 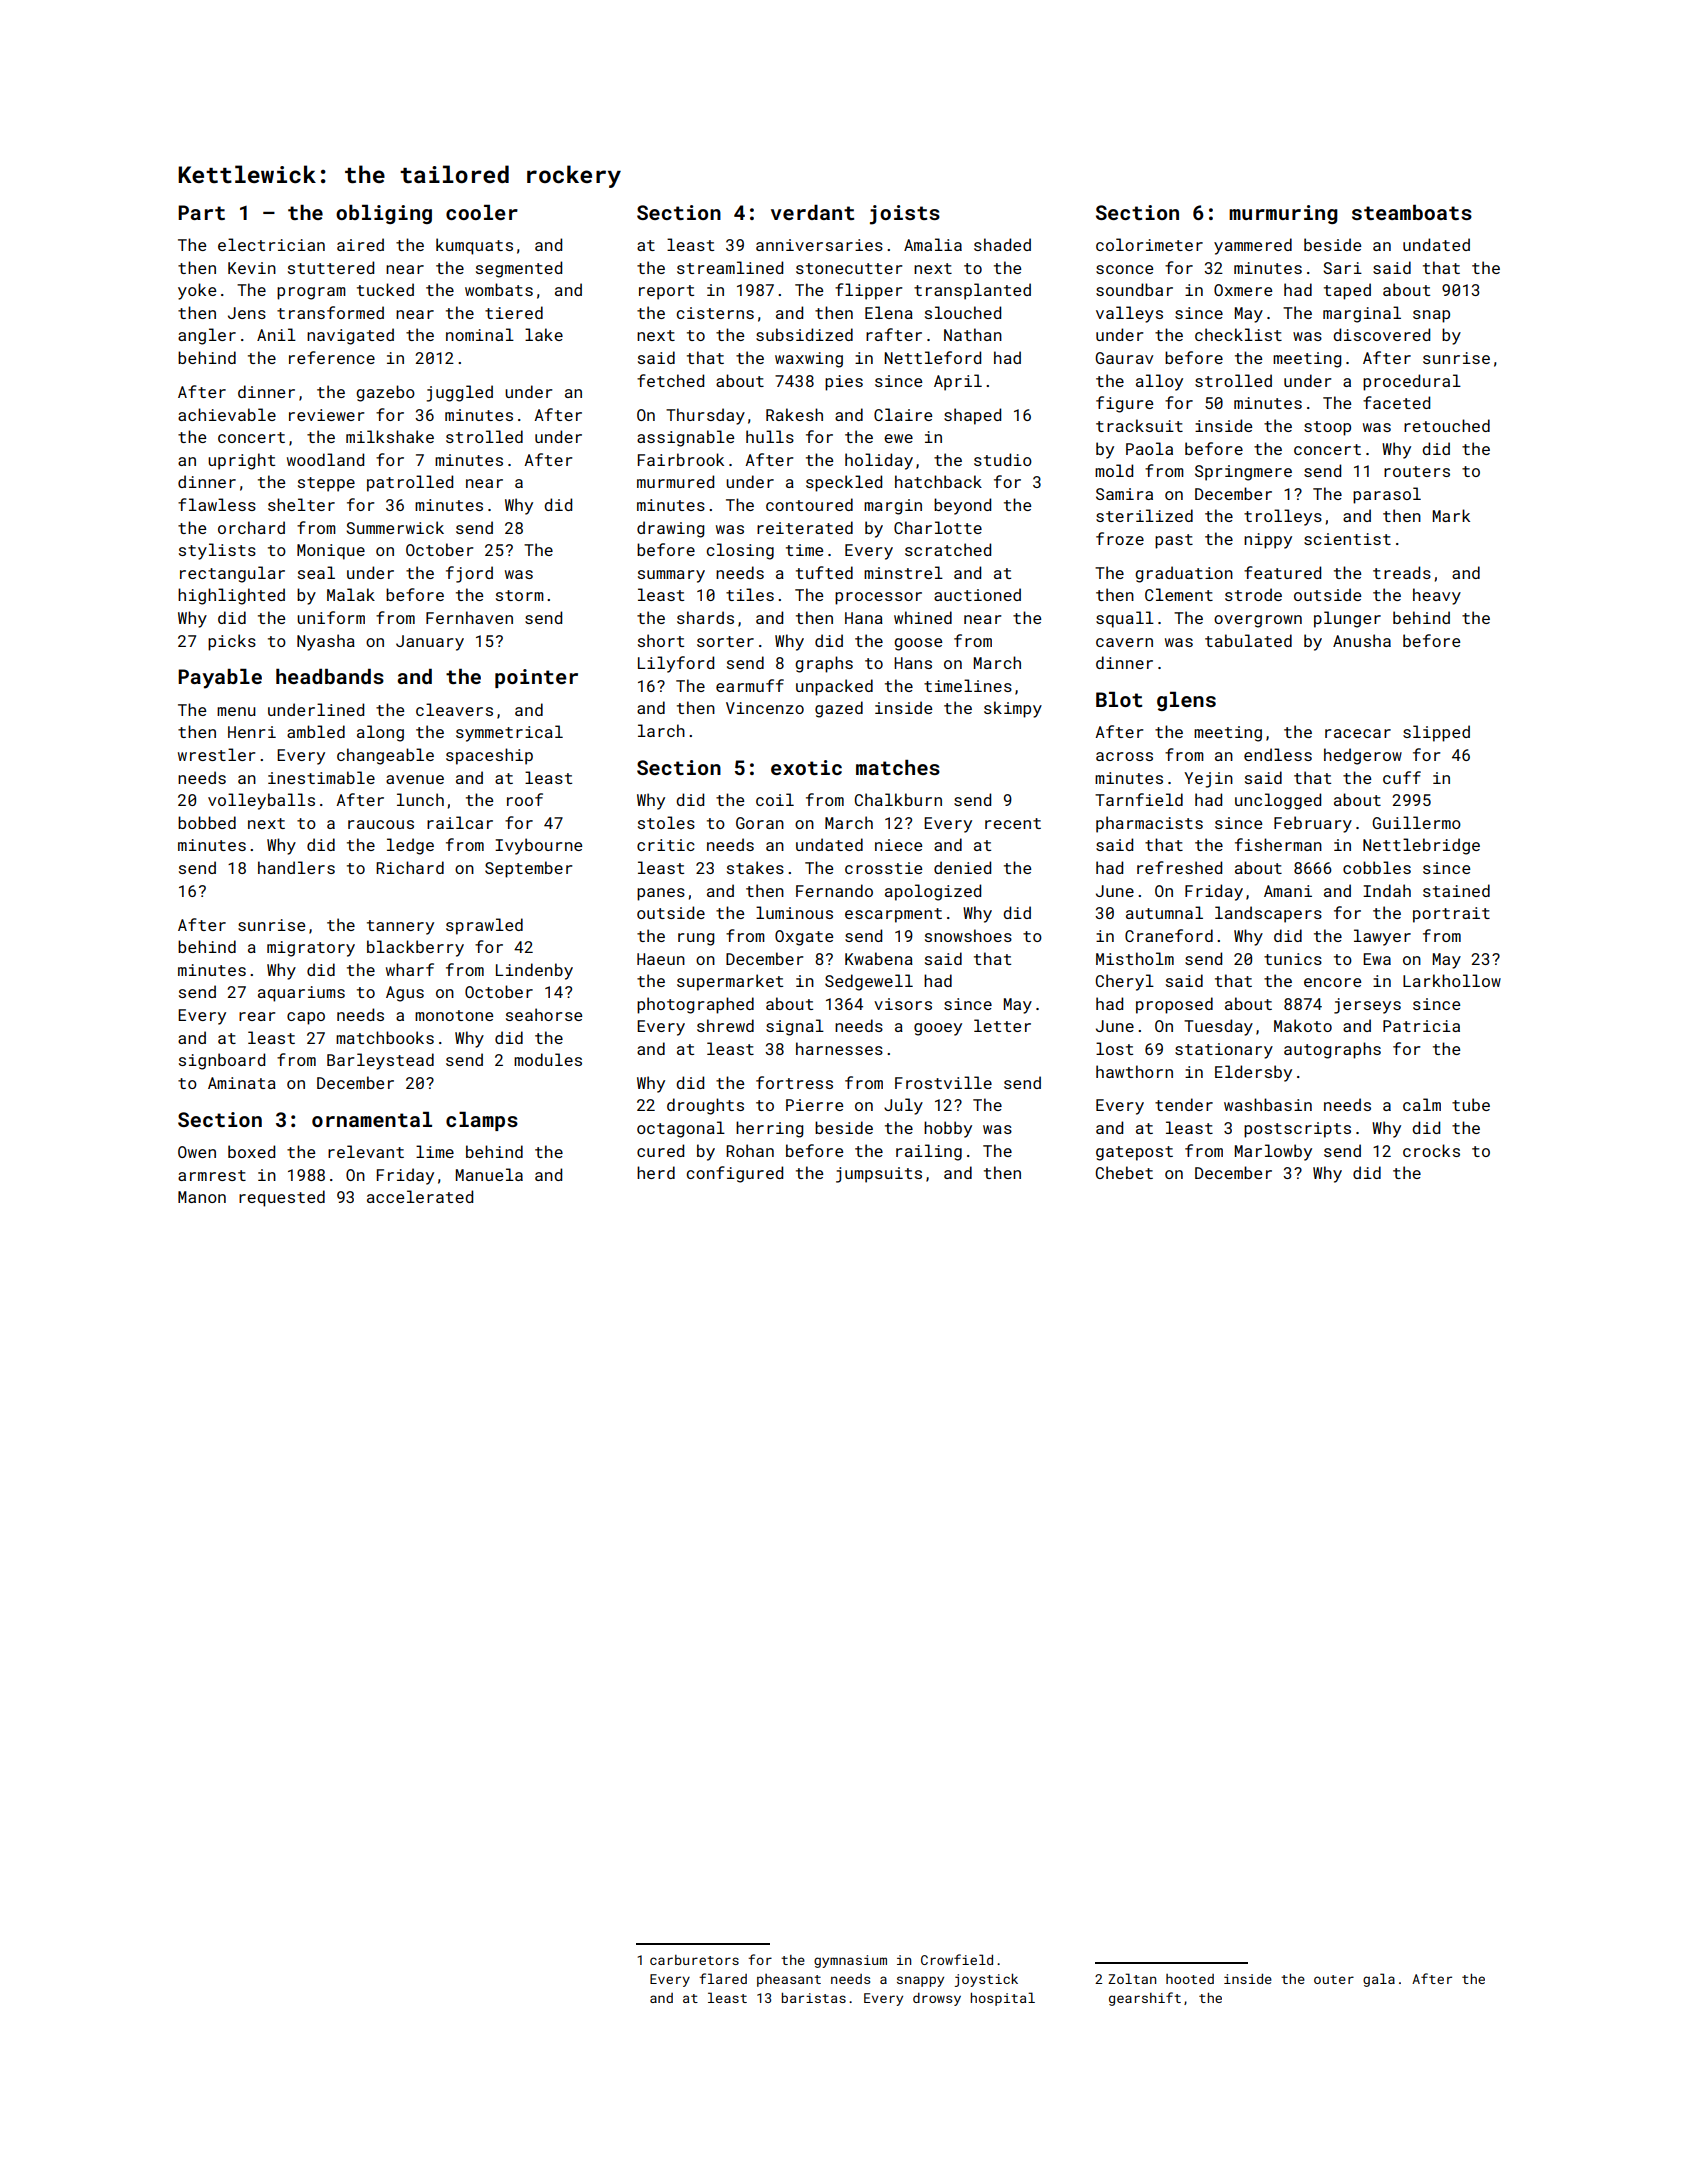 What do you see at coordinates (694, 1960) in the page?
I see `carburetors` at bounding box center [694, 1960].
